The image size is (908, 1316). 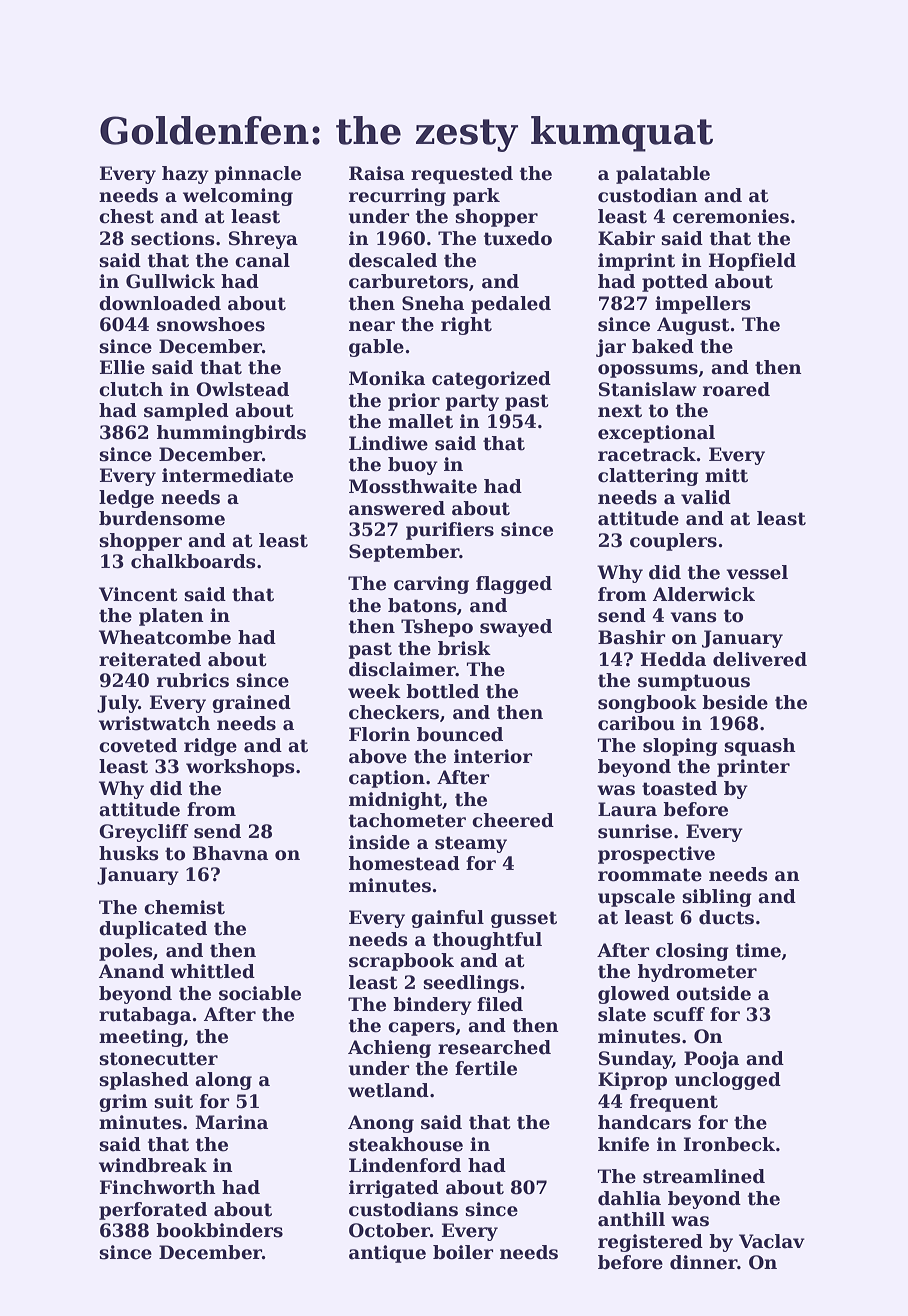 I want to click on flagged, so click(x=514, y=585).
